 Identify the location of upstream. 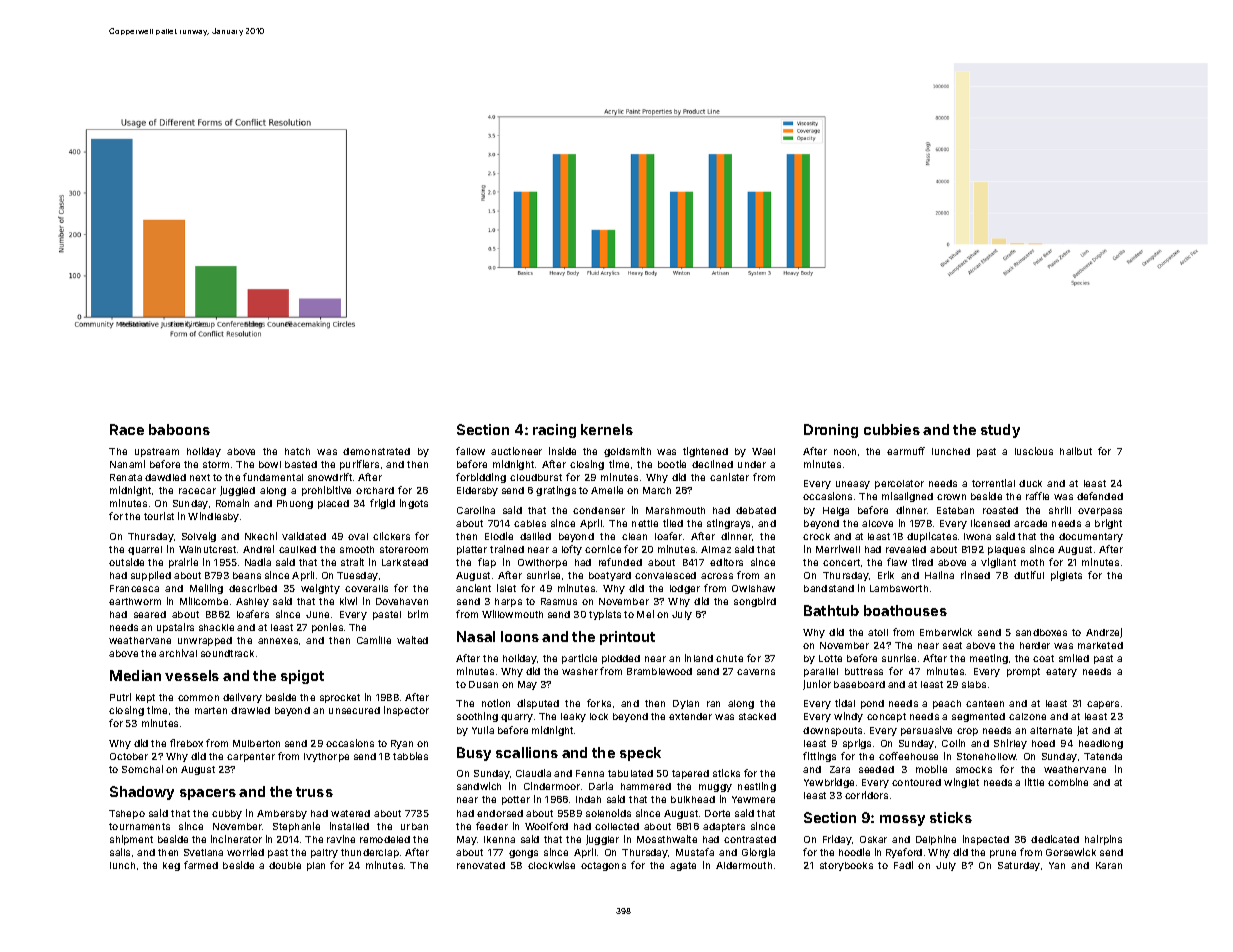
(157, 452).
